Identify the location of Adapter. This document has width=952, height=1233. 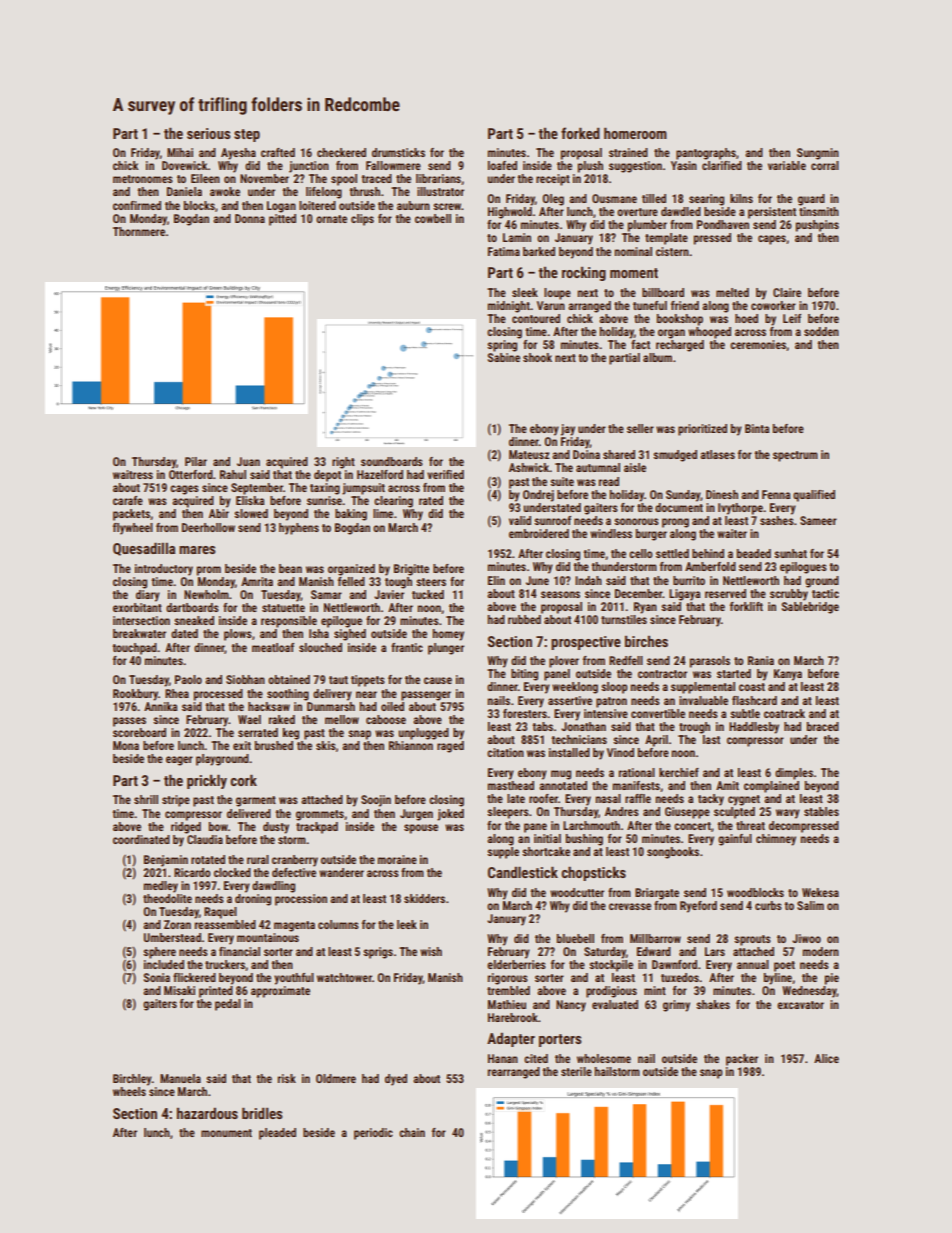
(511, 1040).
